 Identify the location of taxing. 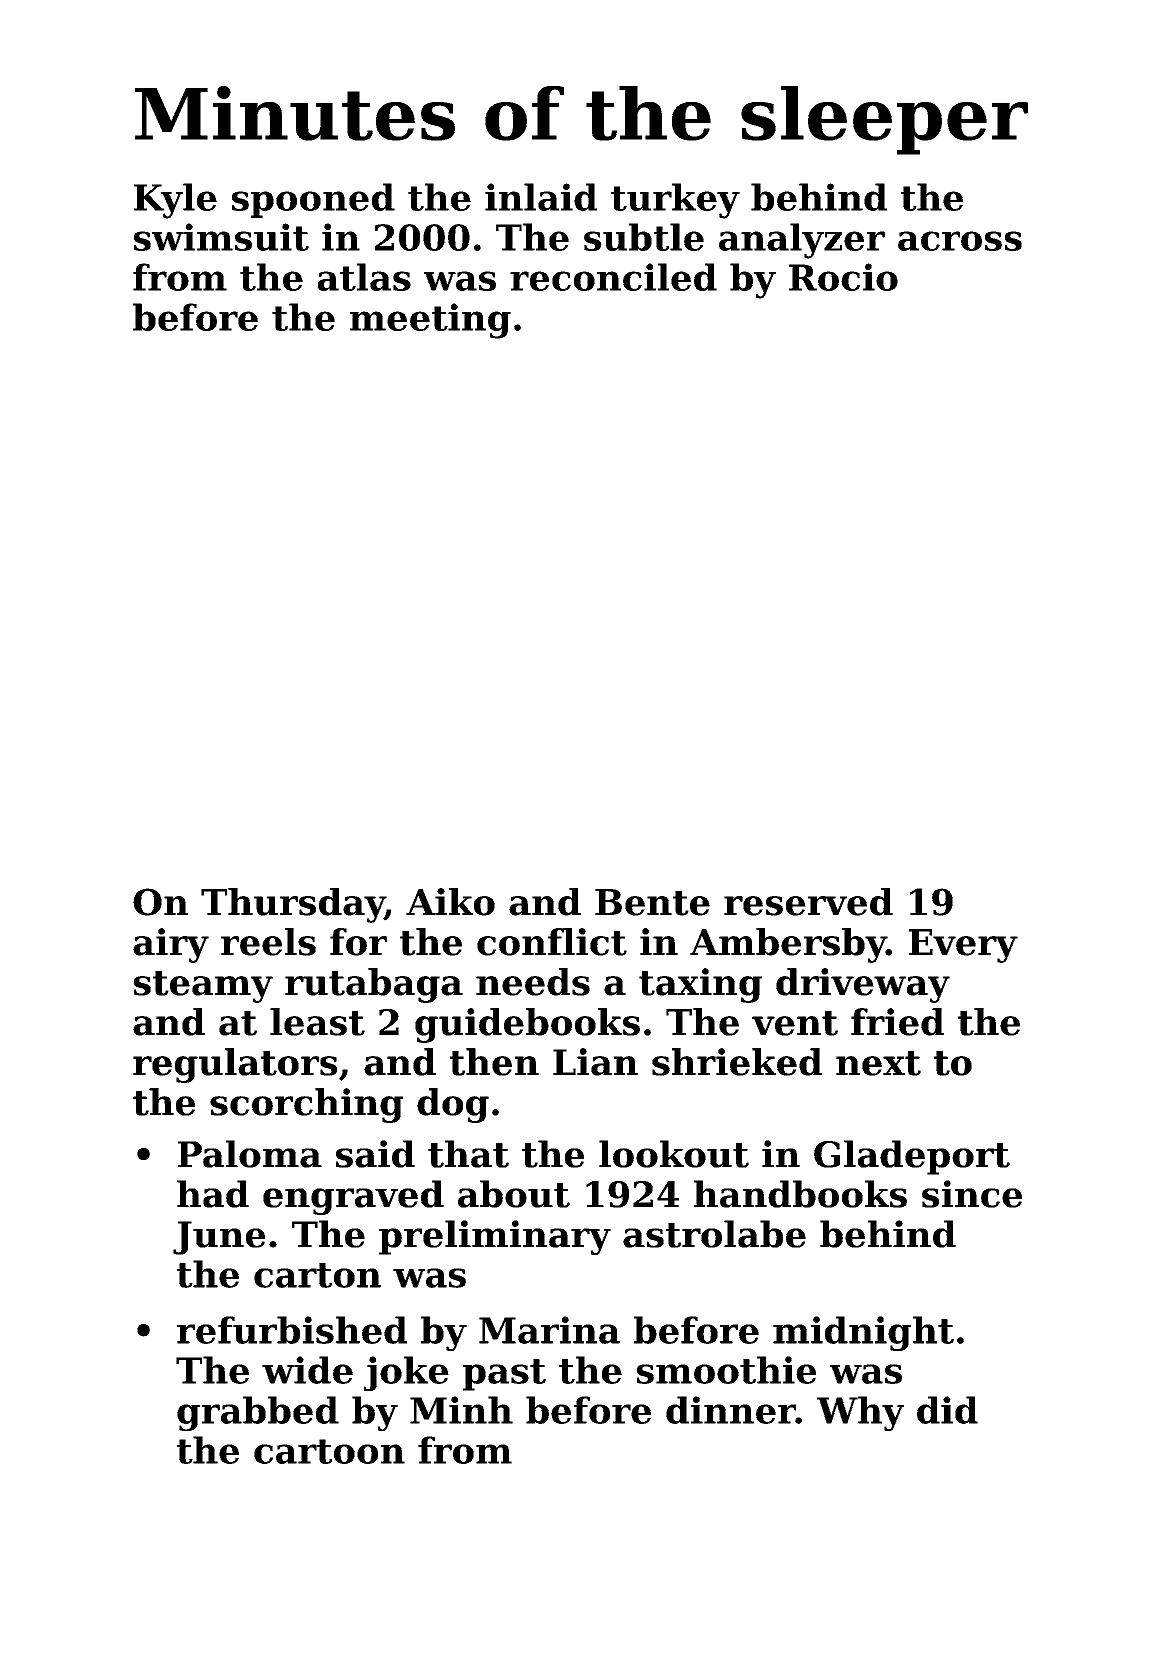
(700, 985).
